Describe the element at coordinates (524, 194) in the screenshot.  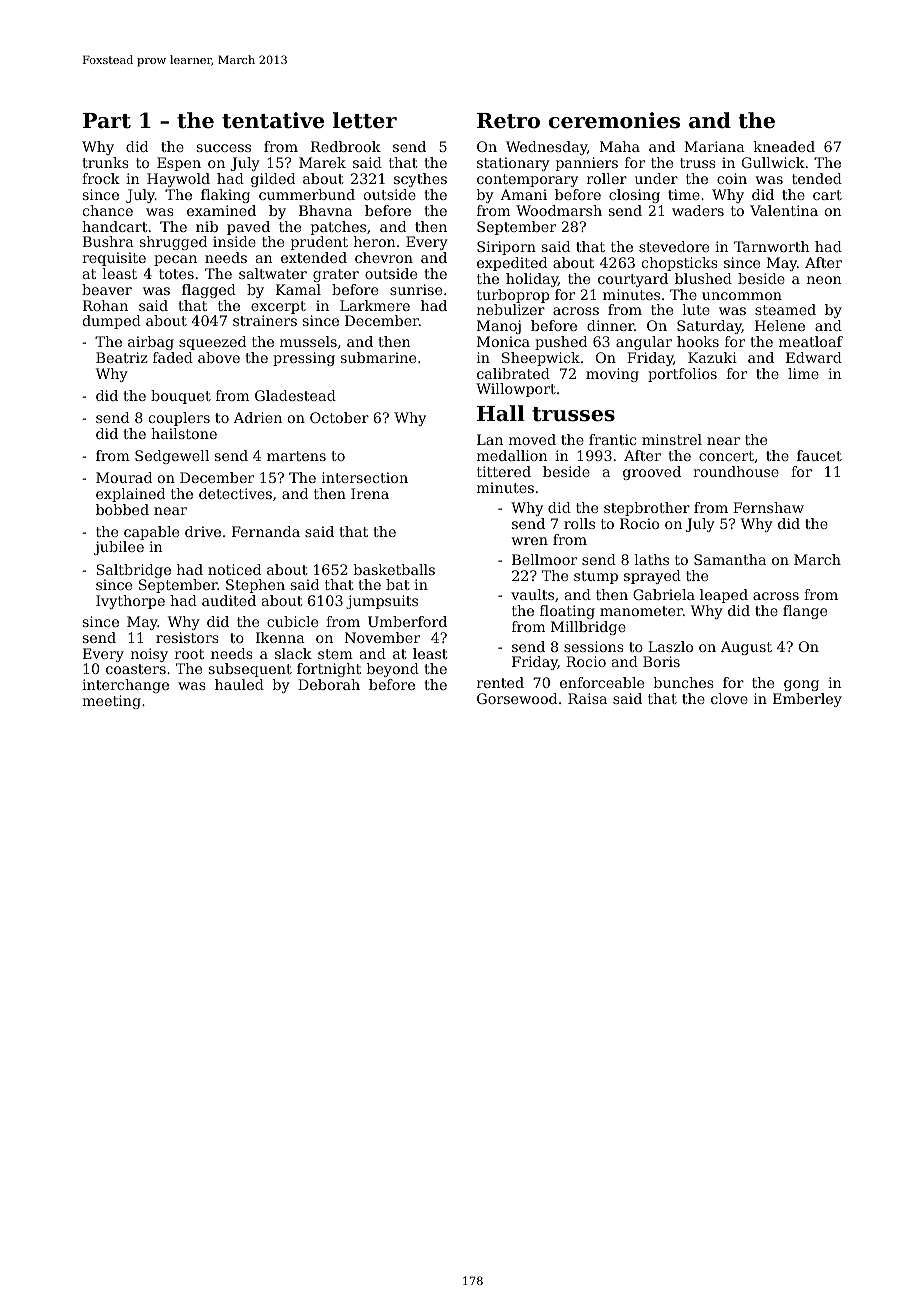
I see `Amani` at that location.
